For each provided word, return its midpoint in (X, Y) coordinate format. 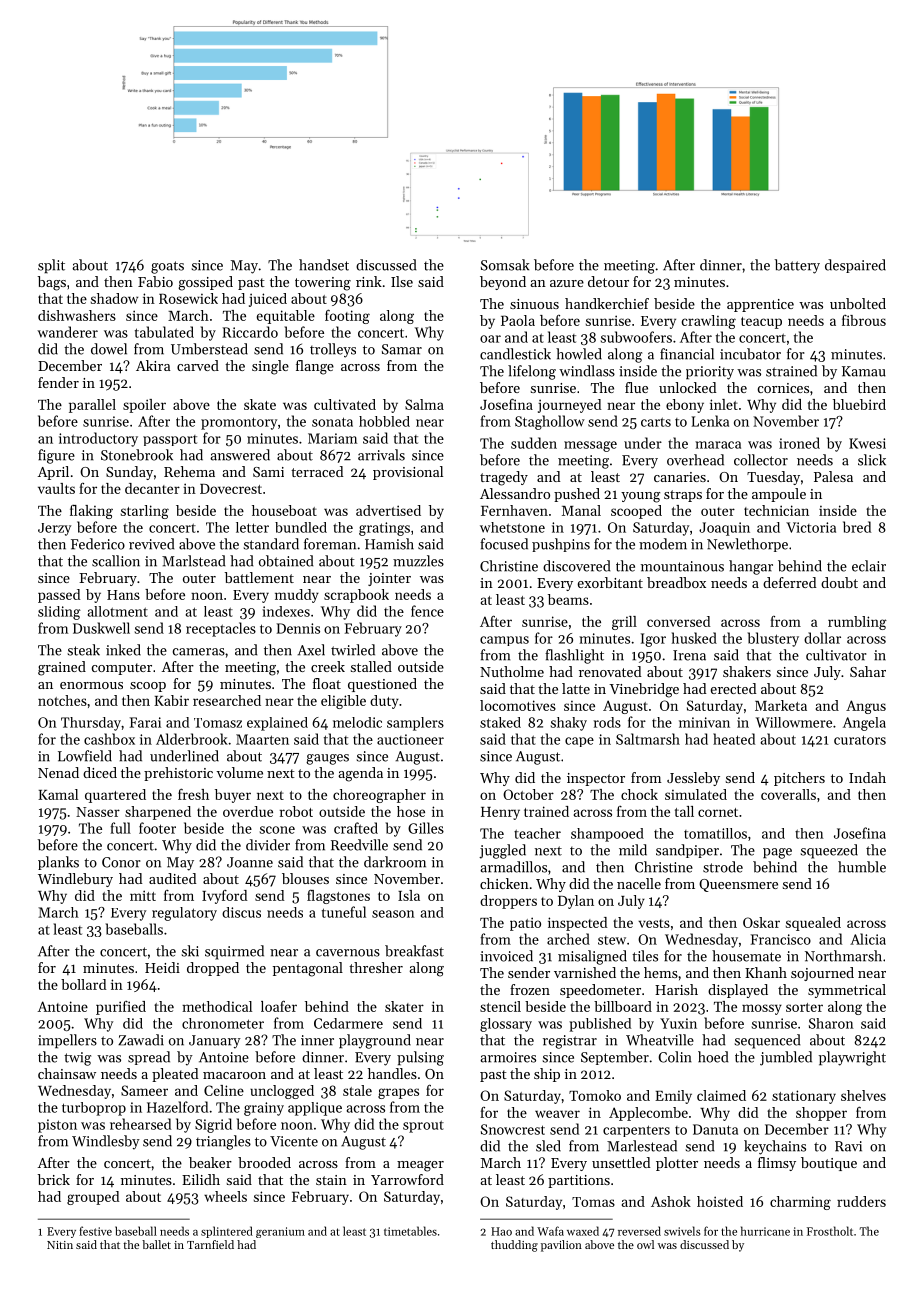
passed (59, 596)
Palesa (833, 476)
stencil (500, 1006)
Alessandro (515, 493)
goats (167, 267)
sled (548, 1146)
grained (62, 668)
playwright (852, 1058)
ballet (156, 1244)
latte (576, 688)
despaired (855, 266)
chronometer (223, 1023)
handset (324, 265)
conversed (679, 621)
